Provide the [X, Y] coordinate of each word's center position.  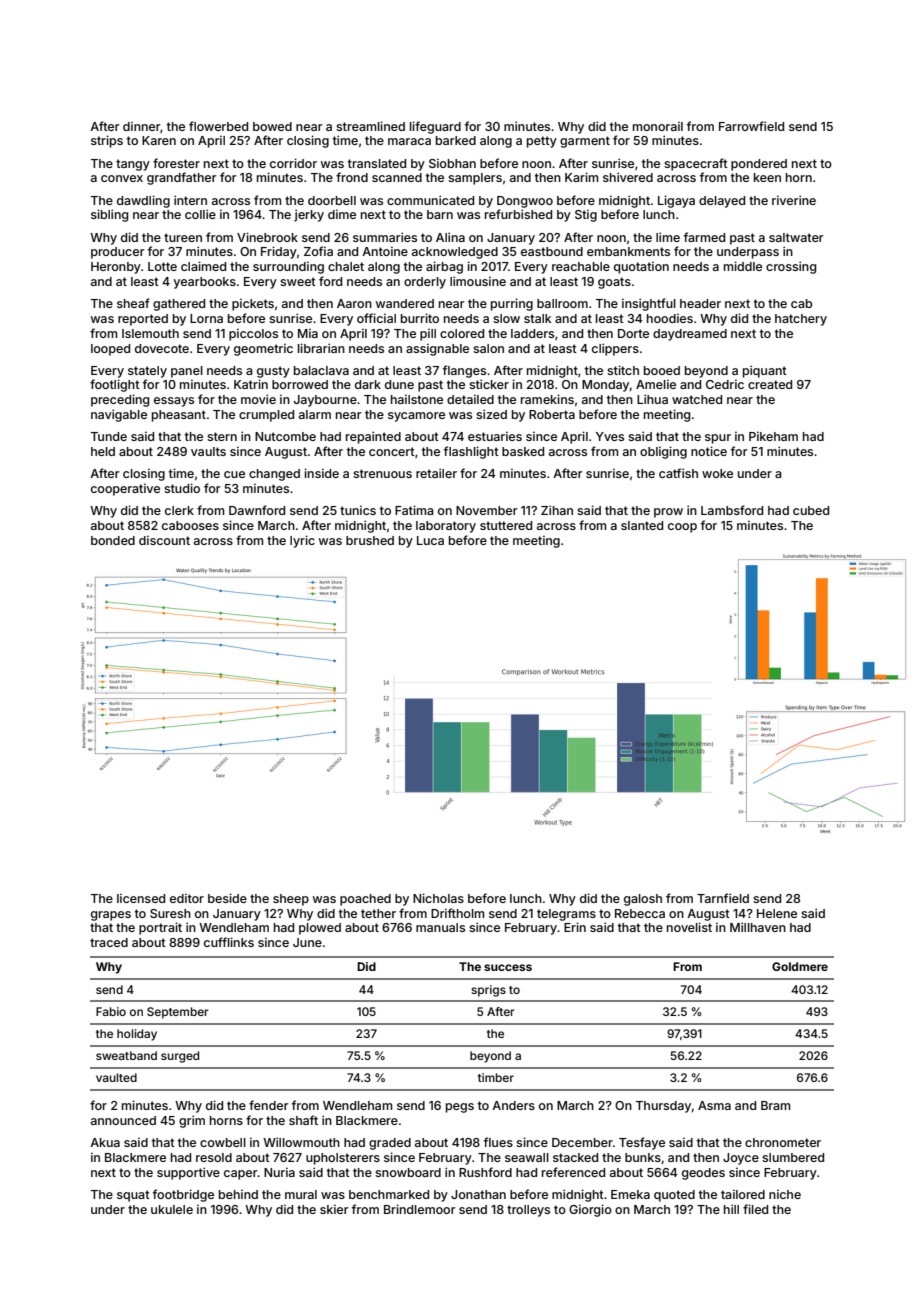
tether [378, 913]
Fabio [111, 1011]
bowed [272, 126]
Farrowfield [751, 126]
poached [365, 900]
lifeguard [435, 127]
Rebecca [640, 913]
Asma [714, 1105]
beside [227, 898]
